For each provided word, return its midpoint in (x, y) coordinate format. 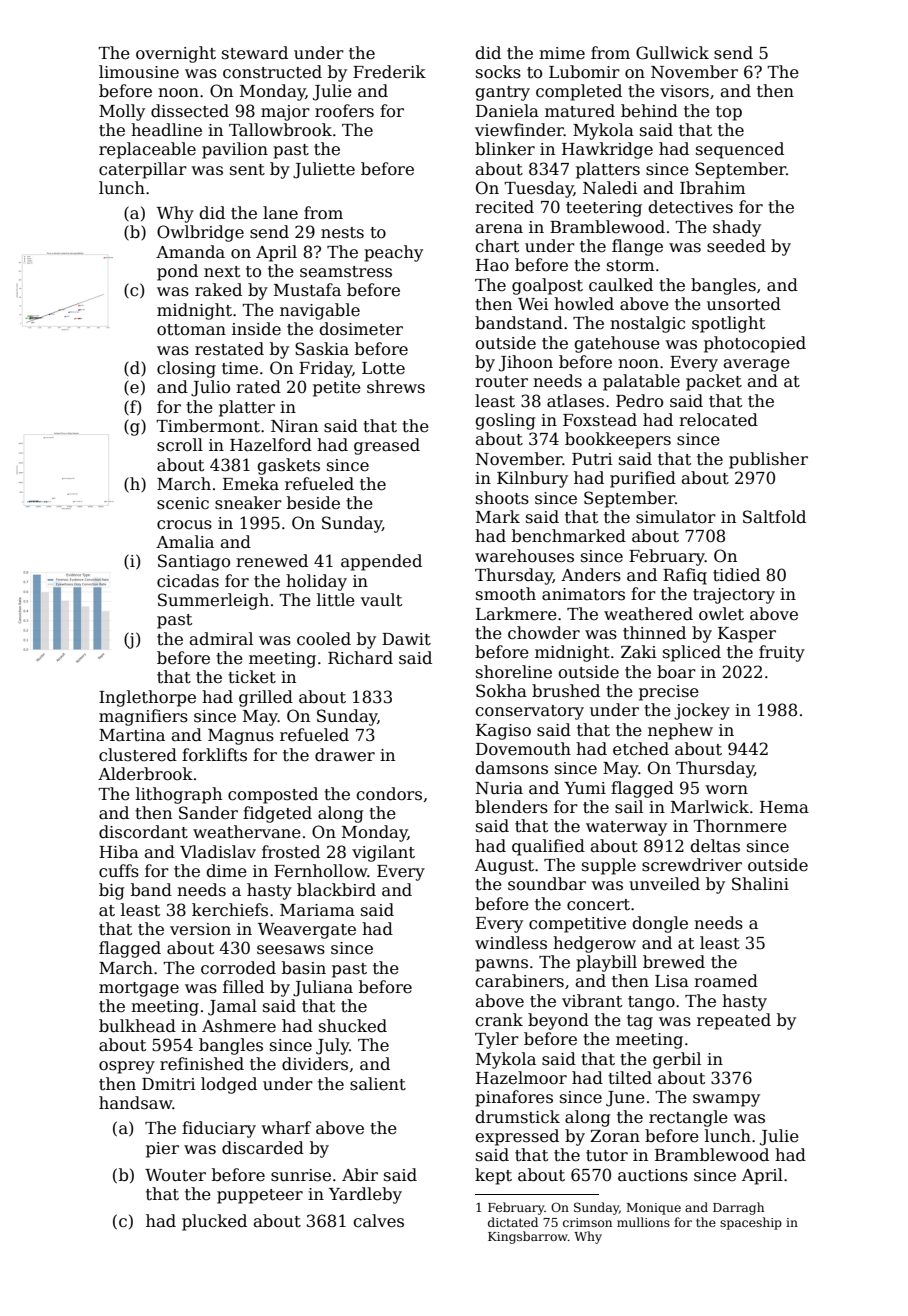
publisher (768, 460)
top (729, 113)
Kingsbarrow (528, 1237)
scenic (183, 503)
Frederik (389, 72)
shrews (396, 387)
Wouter (175, 1175)
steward (255, 53)
